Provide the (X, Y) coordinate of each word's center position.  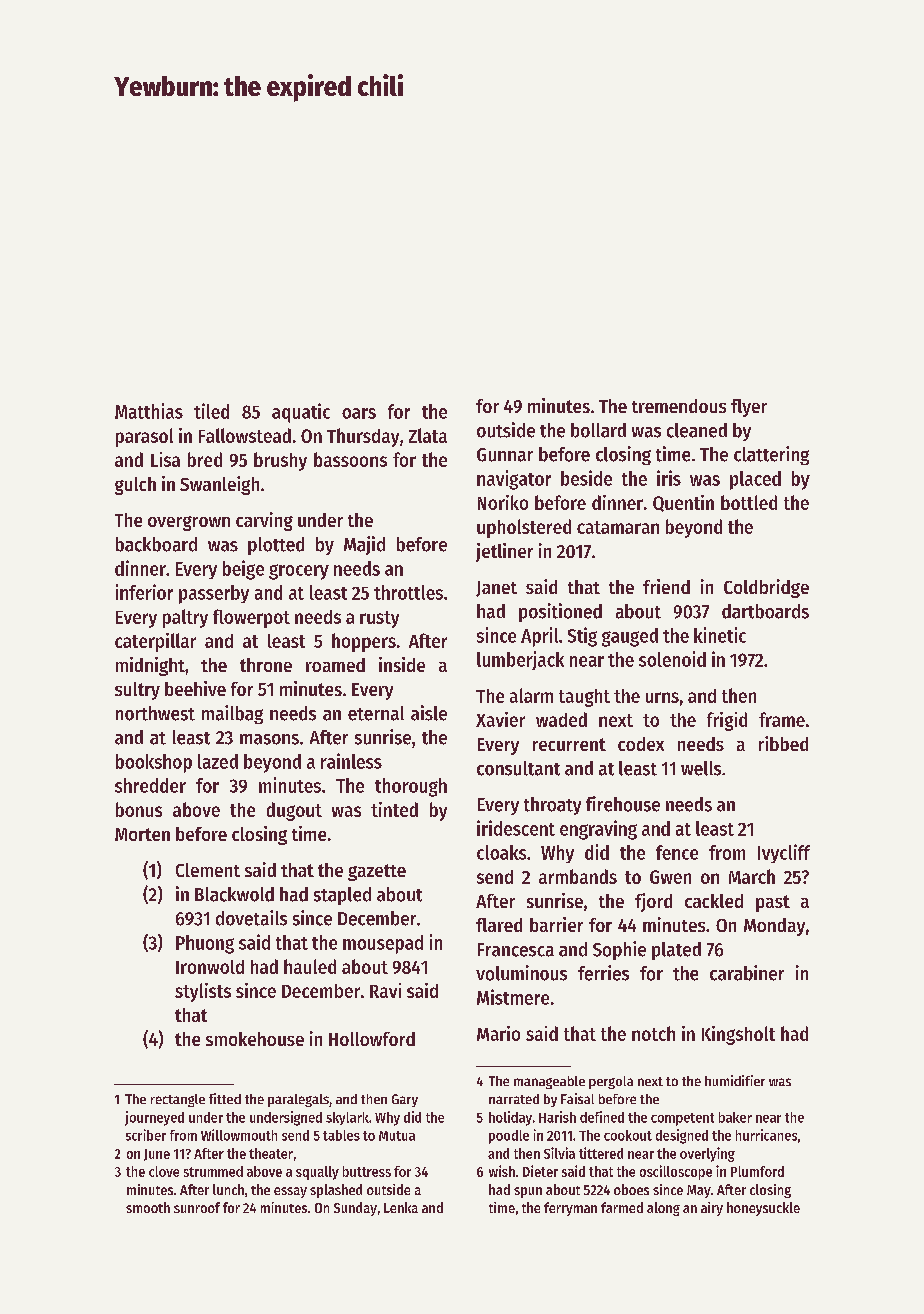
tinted (394, 809)
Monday (774, 927)
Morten (142, 834)
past (773, 903)
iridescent (516, 828)
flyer (749, 408)
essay (290, 1192)
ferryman (570, 1209)
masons (269, 739)
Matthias (149, 411)
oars (359, 413)
